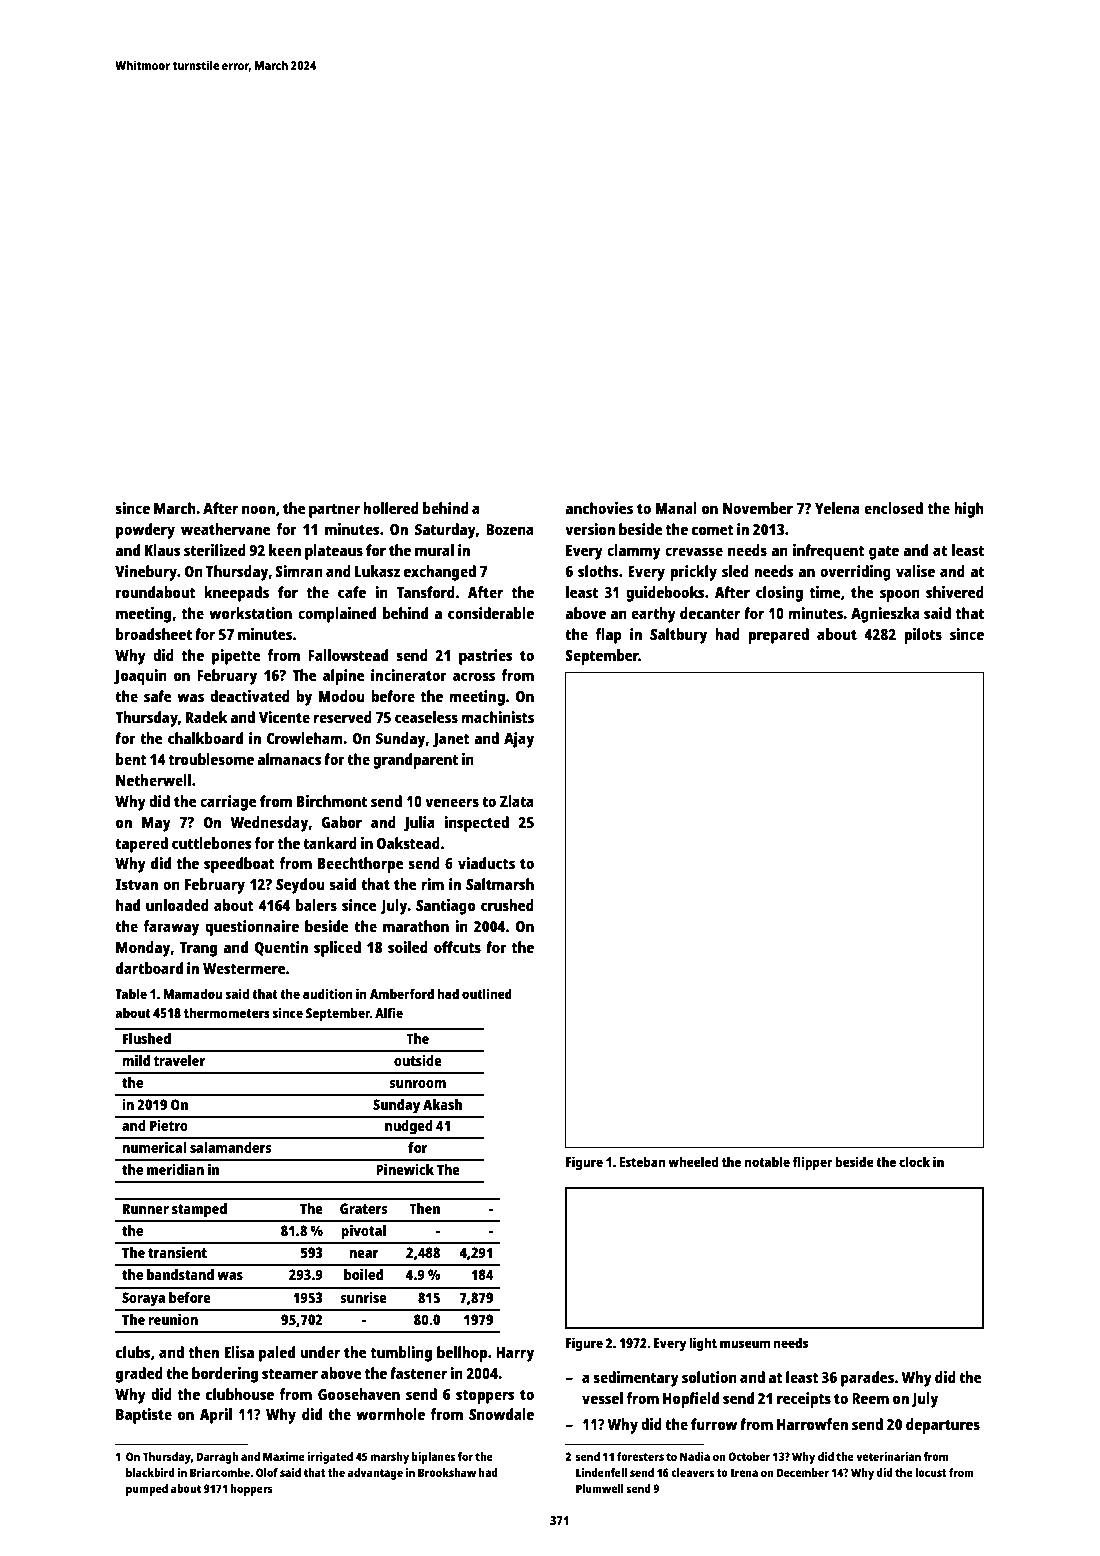 This document has width=1100, height=1556. I want to click on Esteban, so click(642, 1161).
